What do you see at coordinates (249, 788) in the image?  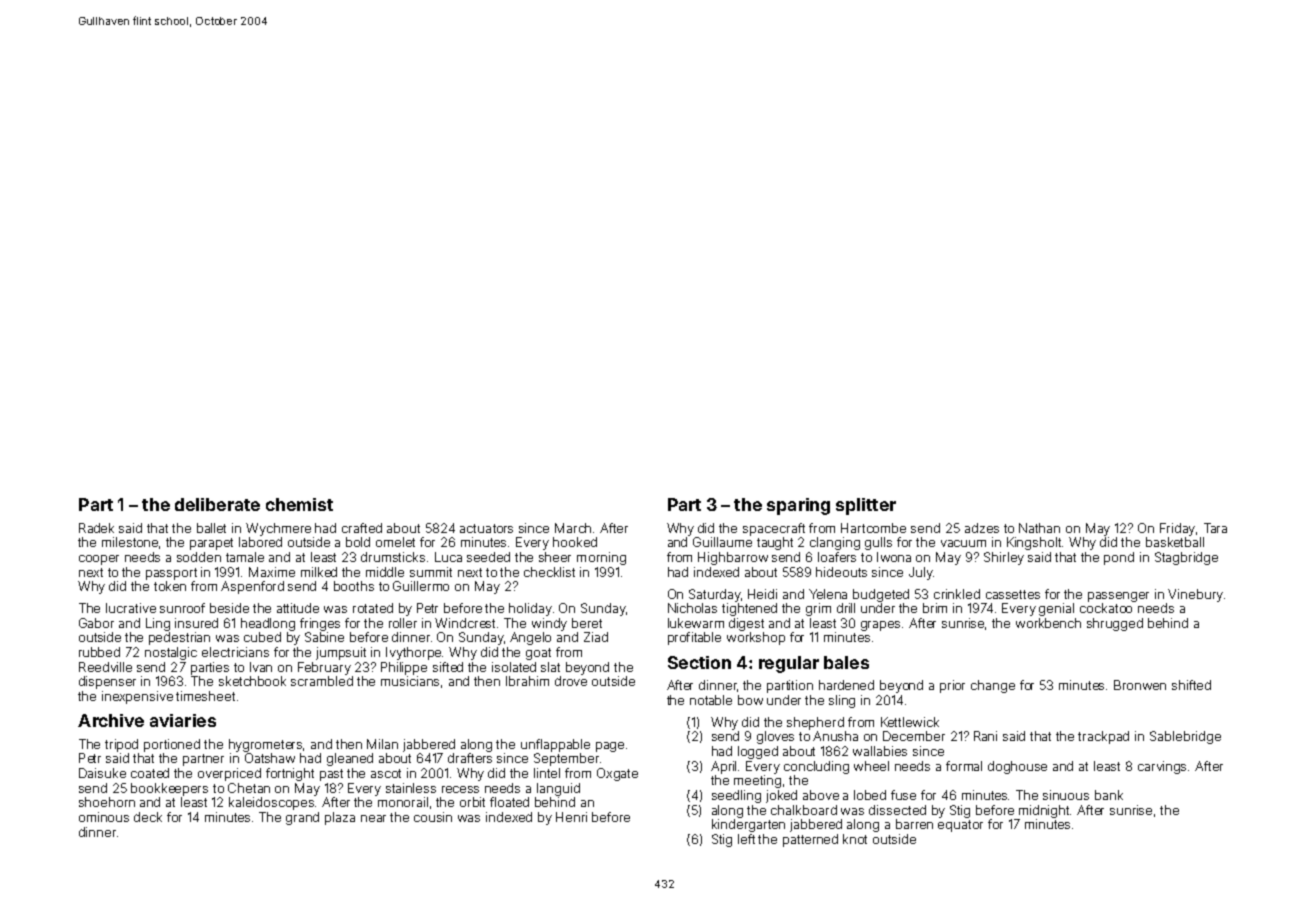 I see `Chetan` at bounding box center [249, 788].
